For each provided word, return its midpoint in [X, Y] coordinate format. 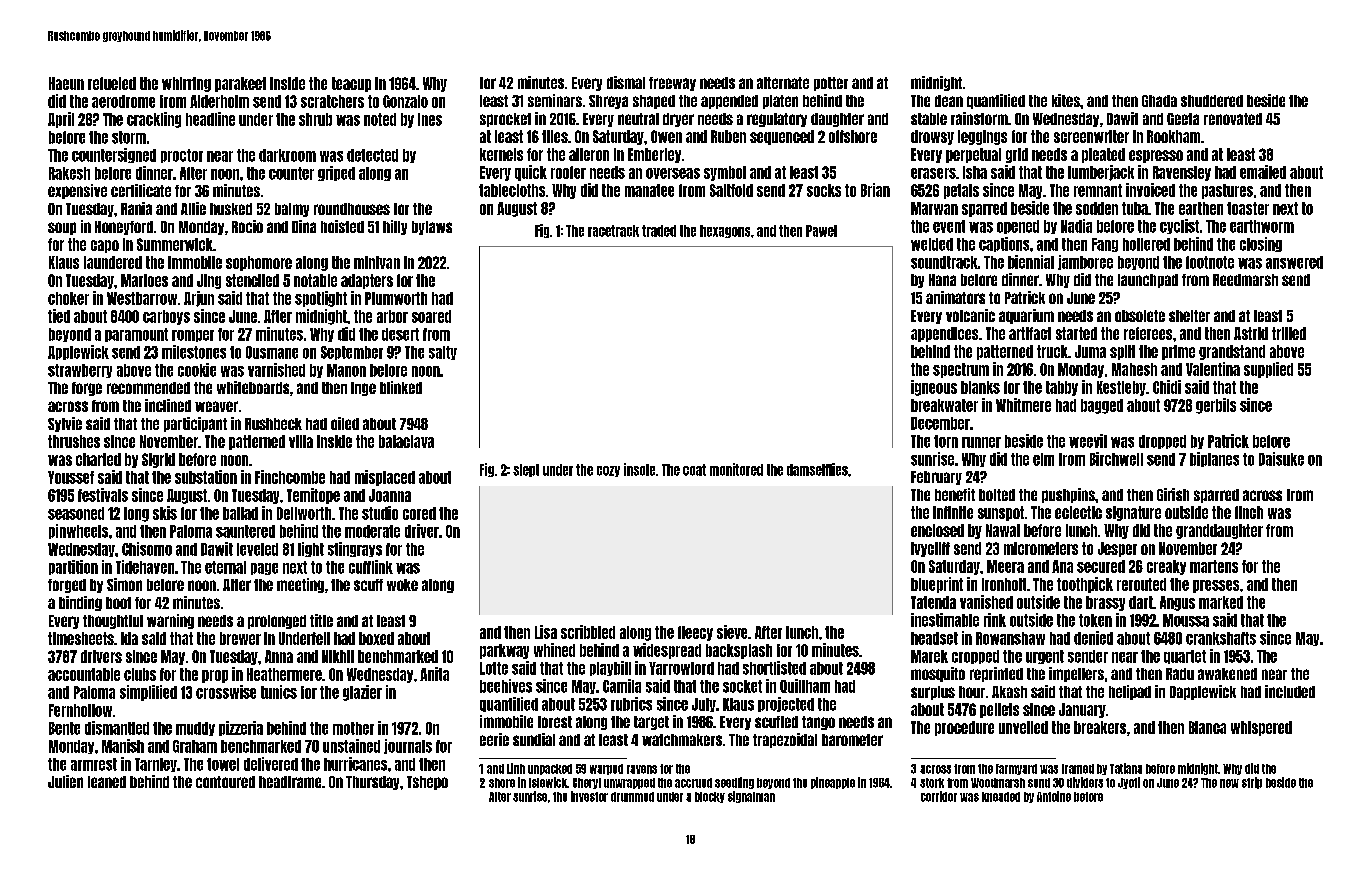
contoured [225, 782]
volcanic [970, 315]
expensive [77, 191]
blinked [401, 387]
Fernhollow [80, 710]
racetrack [613, 231]
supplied [1268, 370]
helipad [1130, 692]
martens [1214, 566]
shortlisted [774, 668]
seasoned [76, 513]
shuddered [1212, 101]
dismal [626, 82]
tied [59, 316]
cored [419, 513]
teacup [351, 84]
